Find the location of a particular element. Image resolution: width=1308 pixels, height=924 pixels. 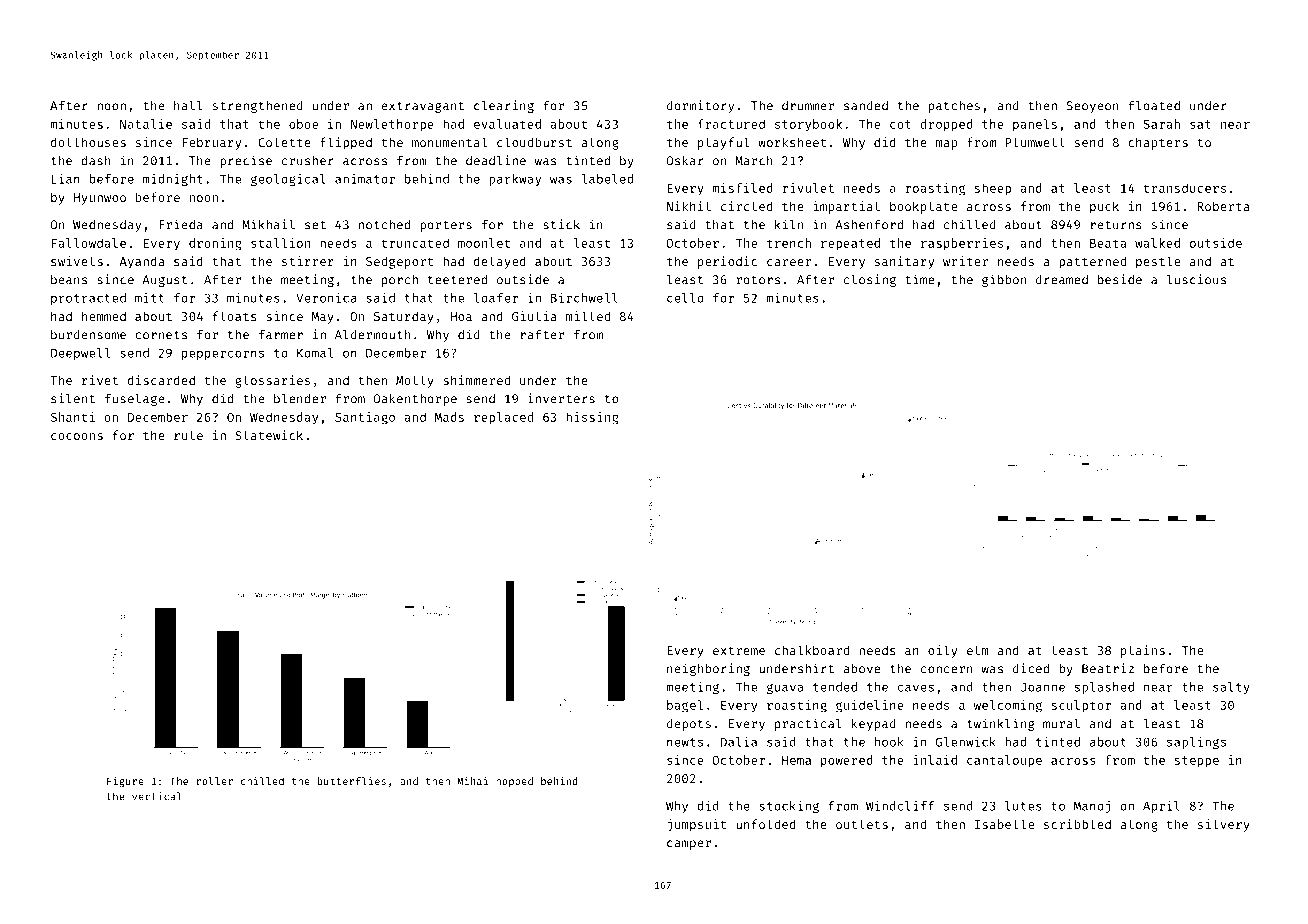

chalkboard is located at coordinates (812, 650).
